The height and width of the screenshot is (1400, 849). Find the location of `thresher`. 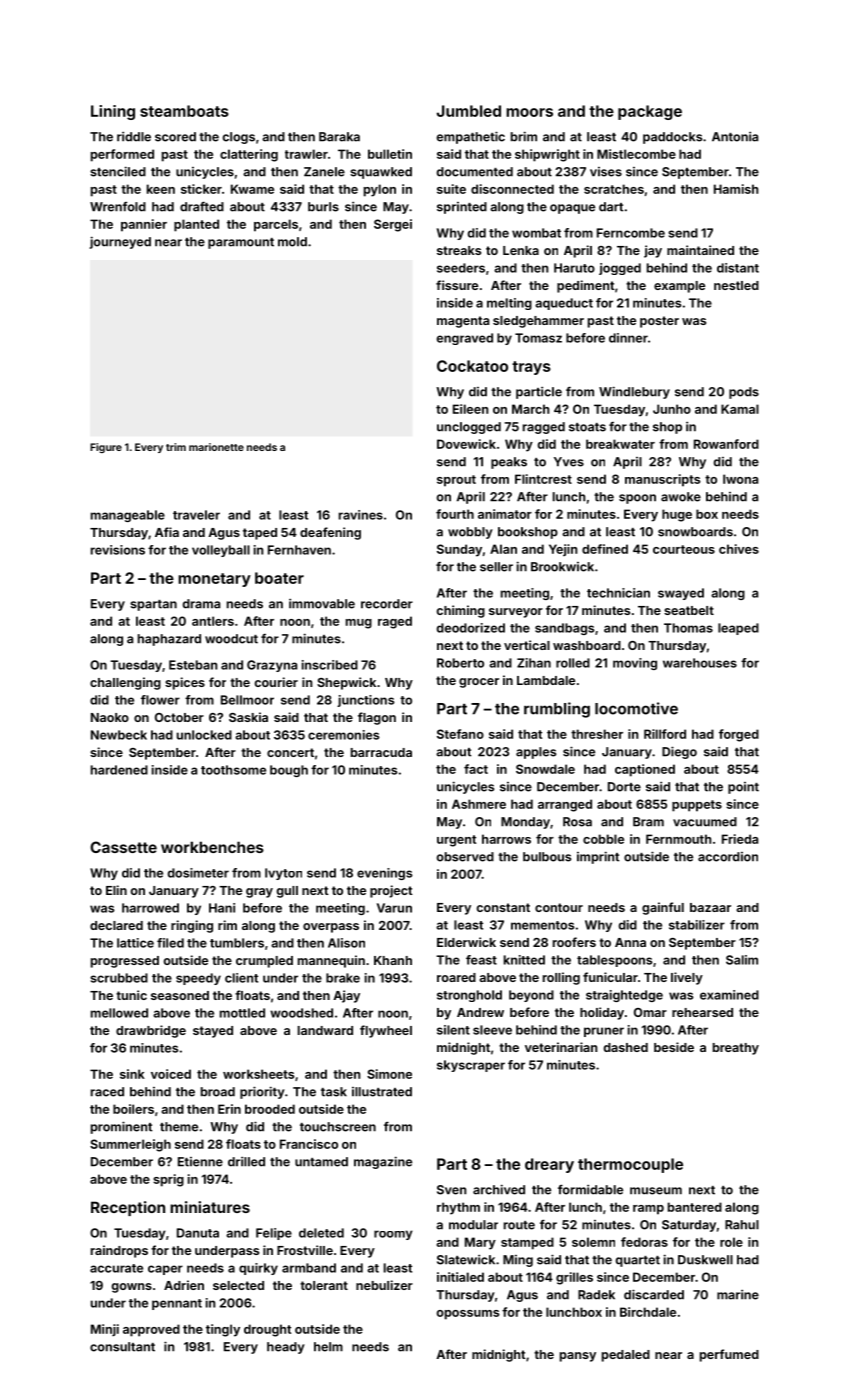

thresher is located at coordinates (597, 734).
